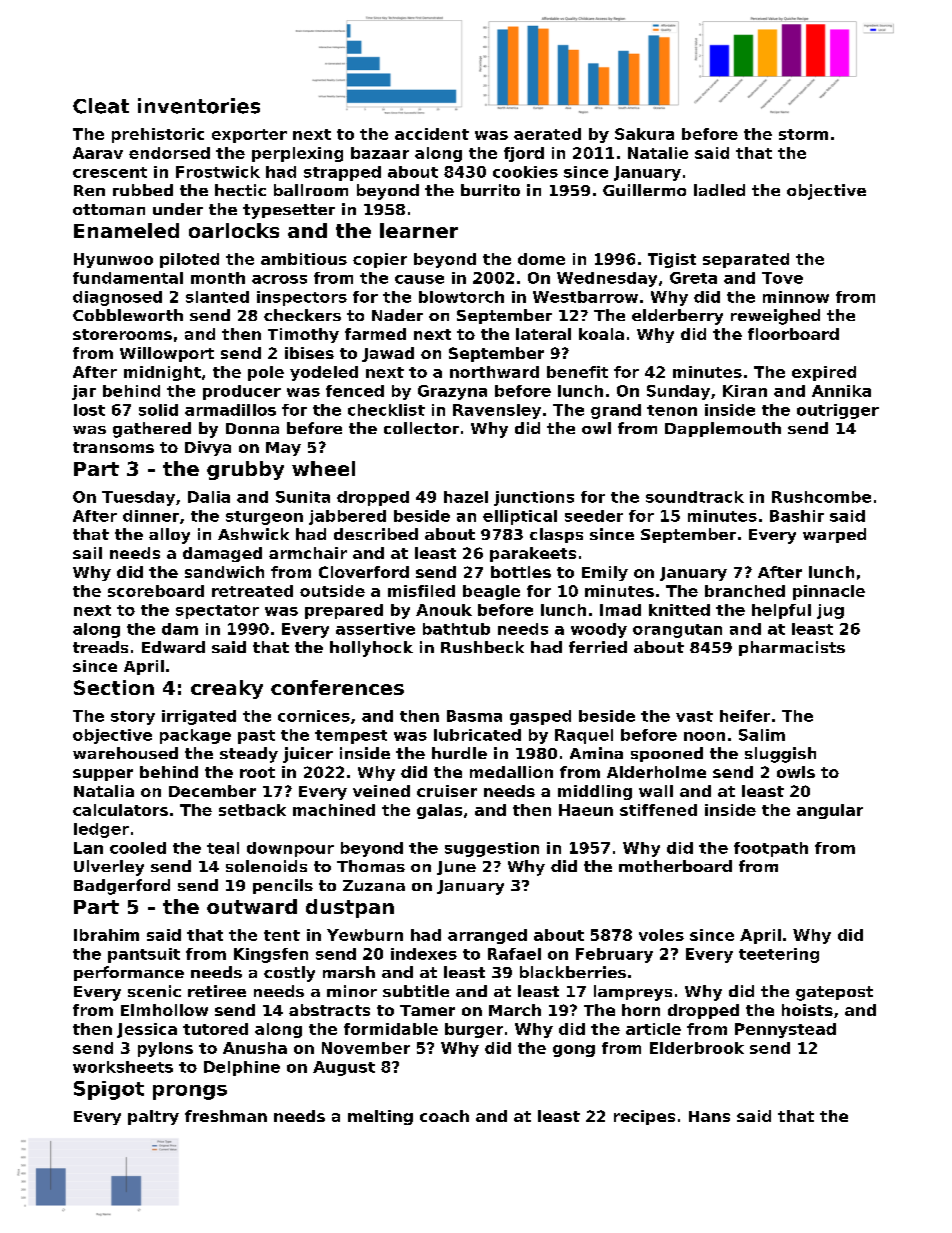 The image size is (952, 1233). What do you see at coordinates (803, 134) in the document?
I see `storm` at bounding box center [803, 134].
